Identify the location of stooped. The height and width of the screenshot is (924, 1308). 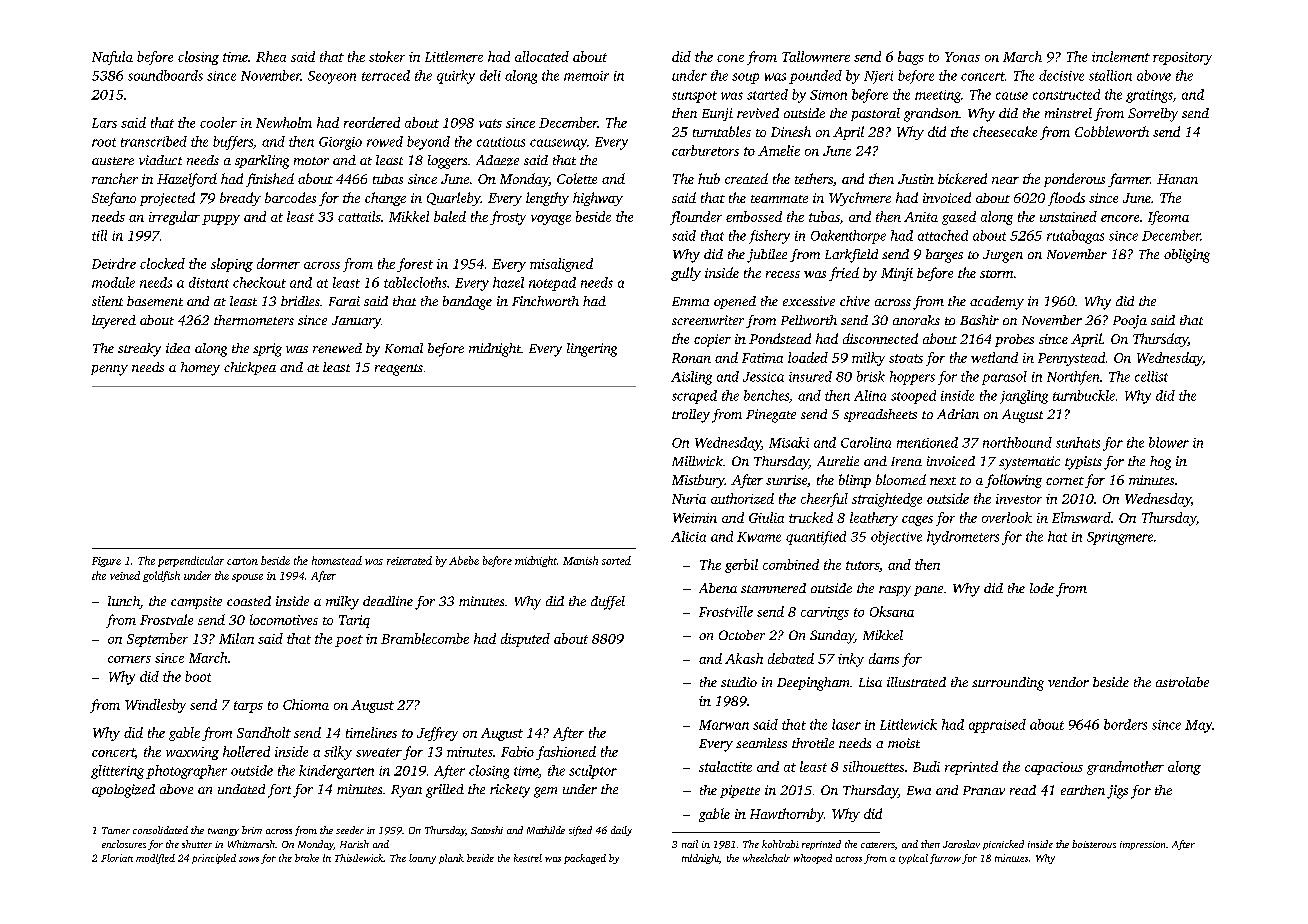
(913, 397).
